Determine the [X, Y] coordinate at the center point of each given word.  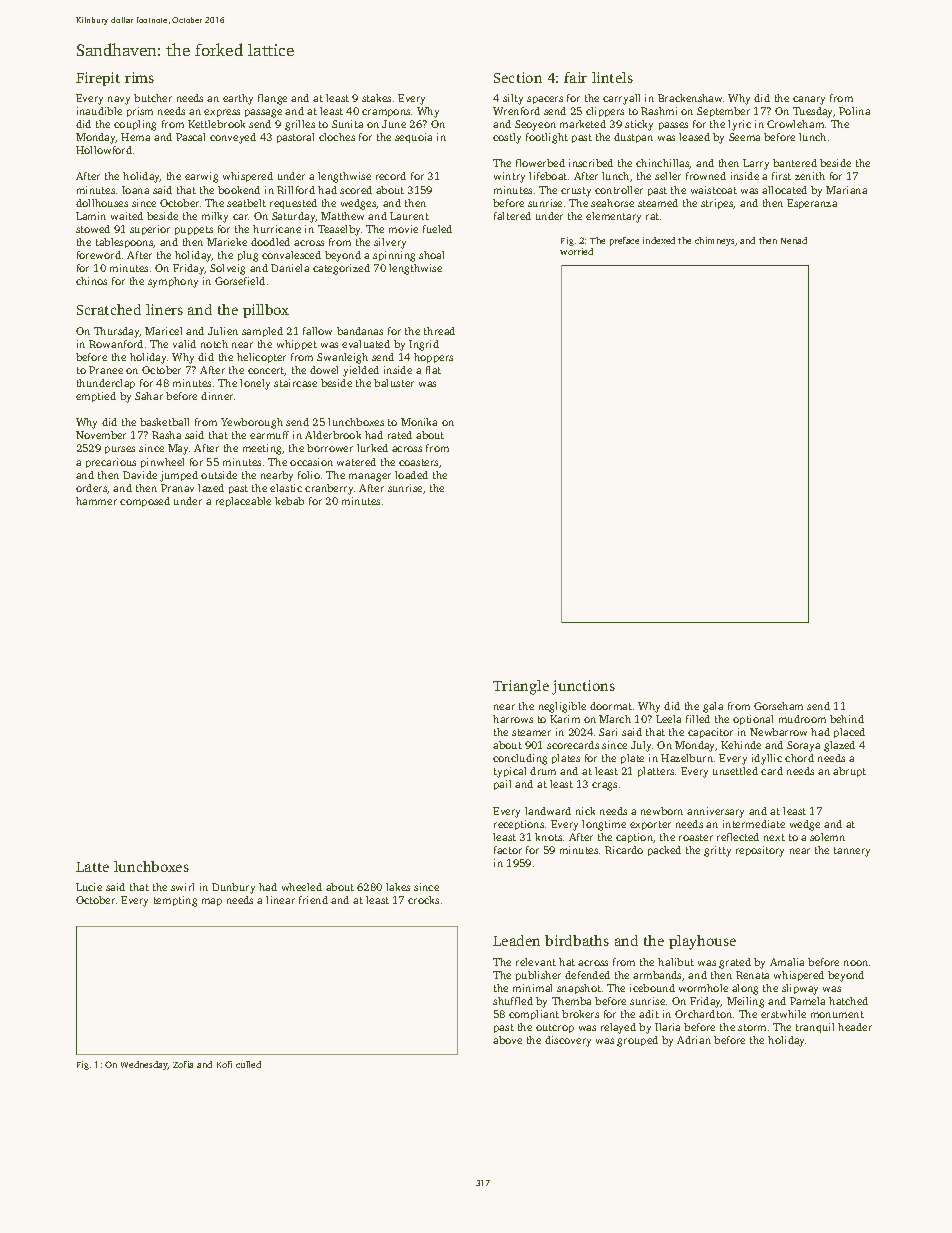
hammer [96, 501]
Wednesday [144, 1065]
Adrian [694, 1040]
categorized [341, 269]
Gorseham [778, 706]
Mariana [846, 190]
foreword [99, 255]
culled [248, 1064]
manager [370, 477]
